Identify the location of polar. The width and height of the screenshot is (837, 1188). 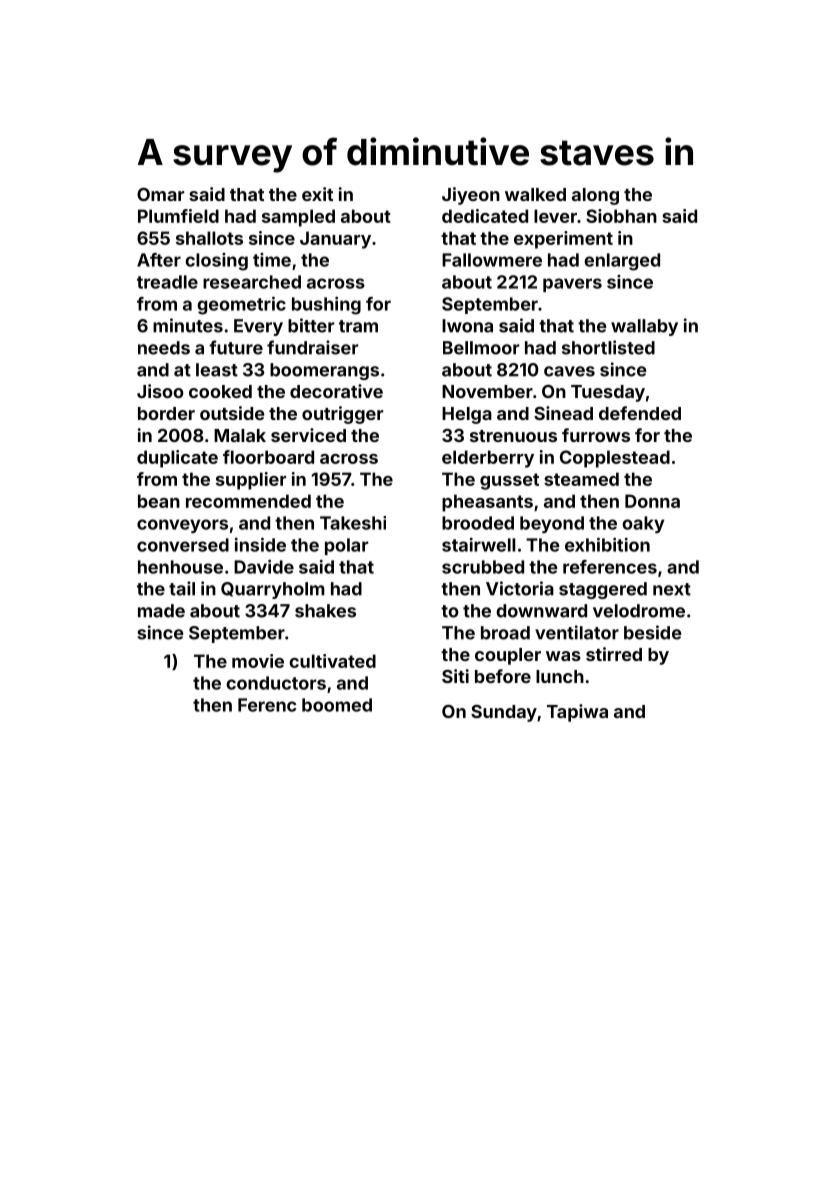
(346, 546).
